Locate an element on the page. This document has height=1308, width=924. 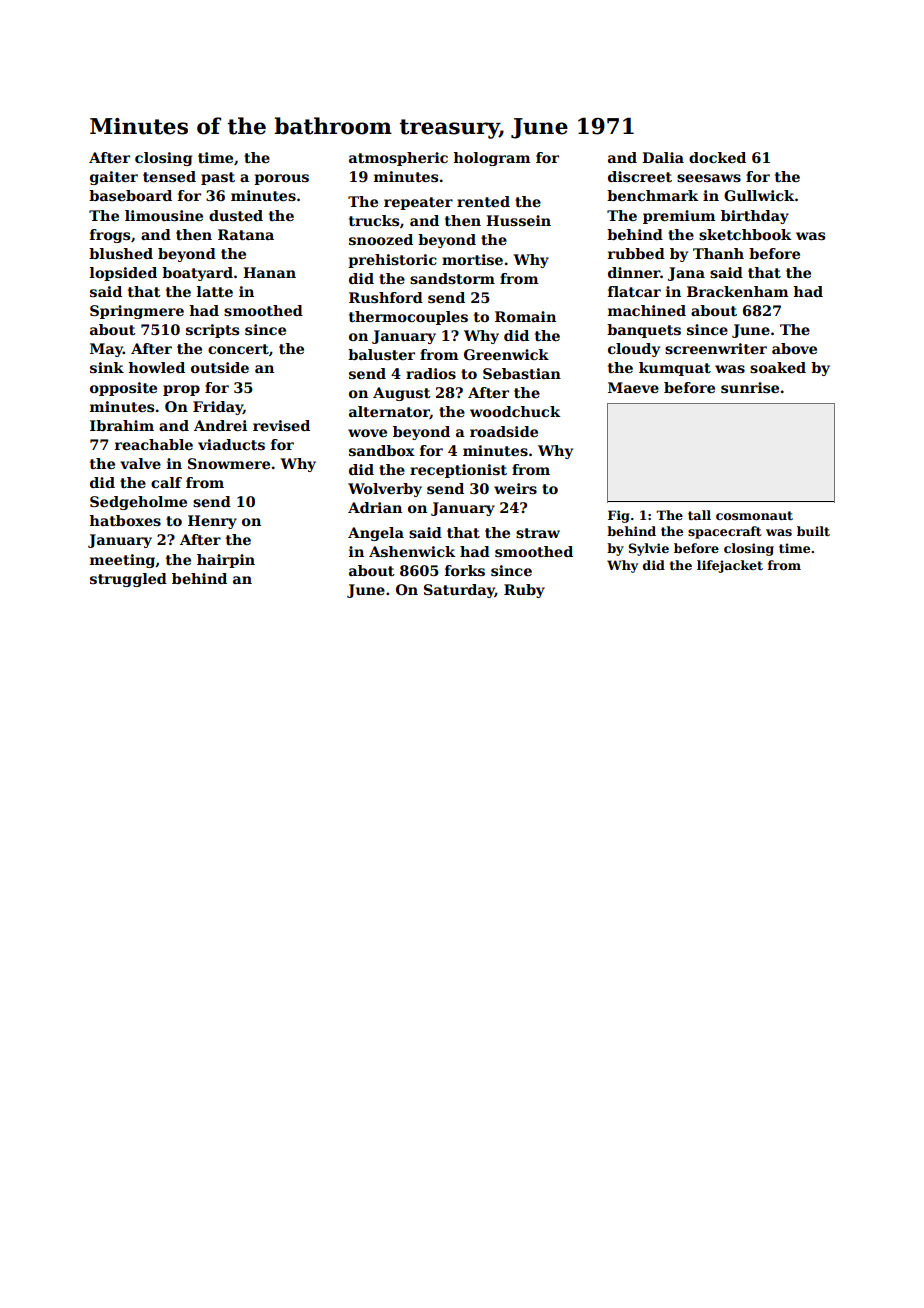
tensed is located at coordinates (169, 176).
